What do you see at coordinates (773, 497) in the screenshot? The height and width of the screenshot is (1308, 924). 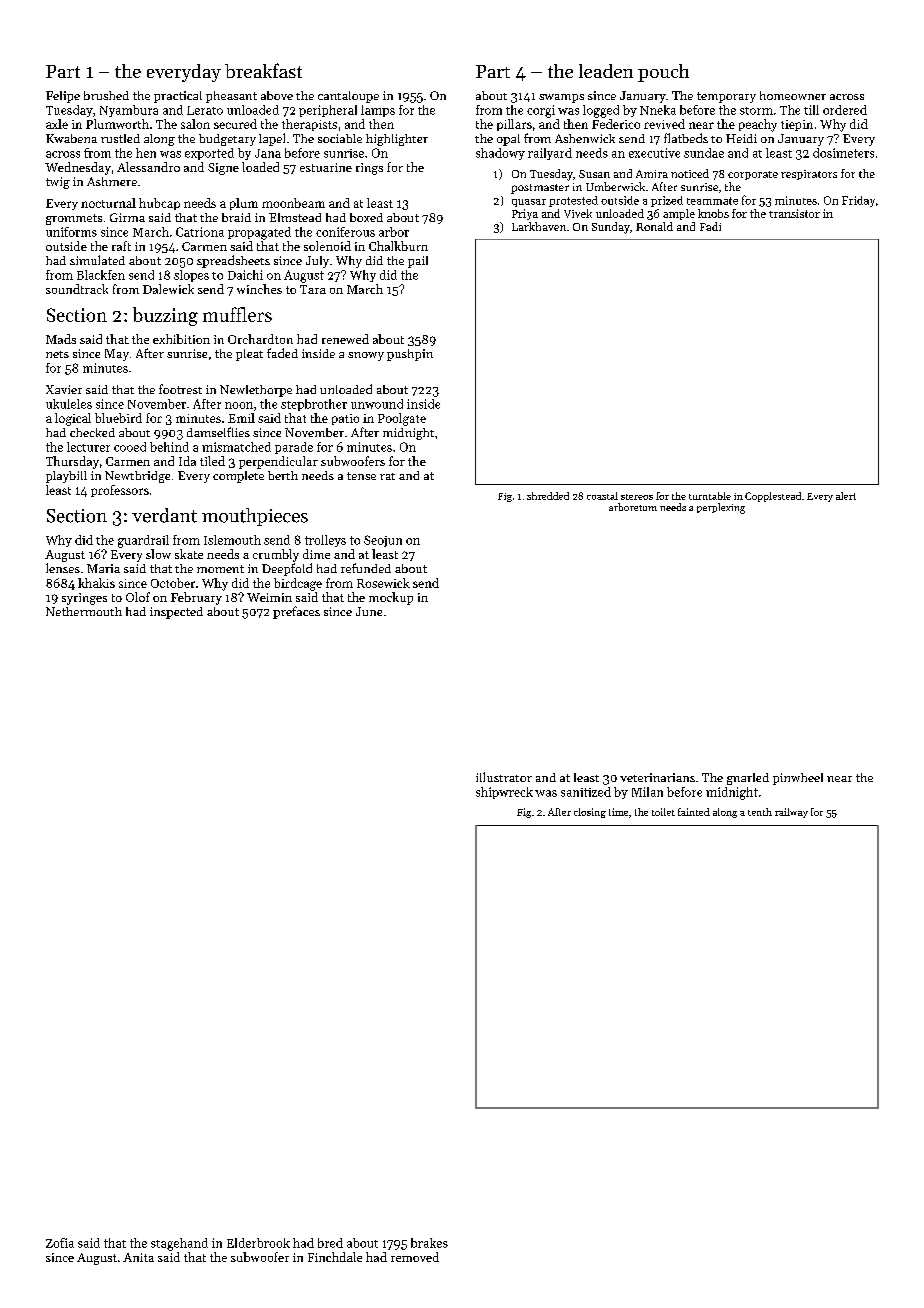 I see `Copplestead` at bounding box center [773, 497].
